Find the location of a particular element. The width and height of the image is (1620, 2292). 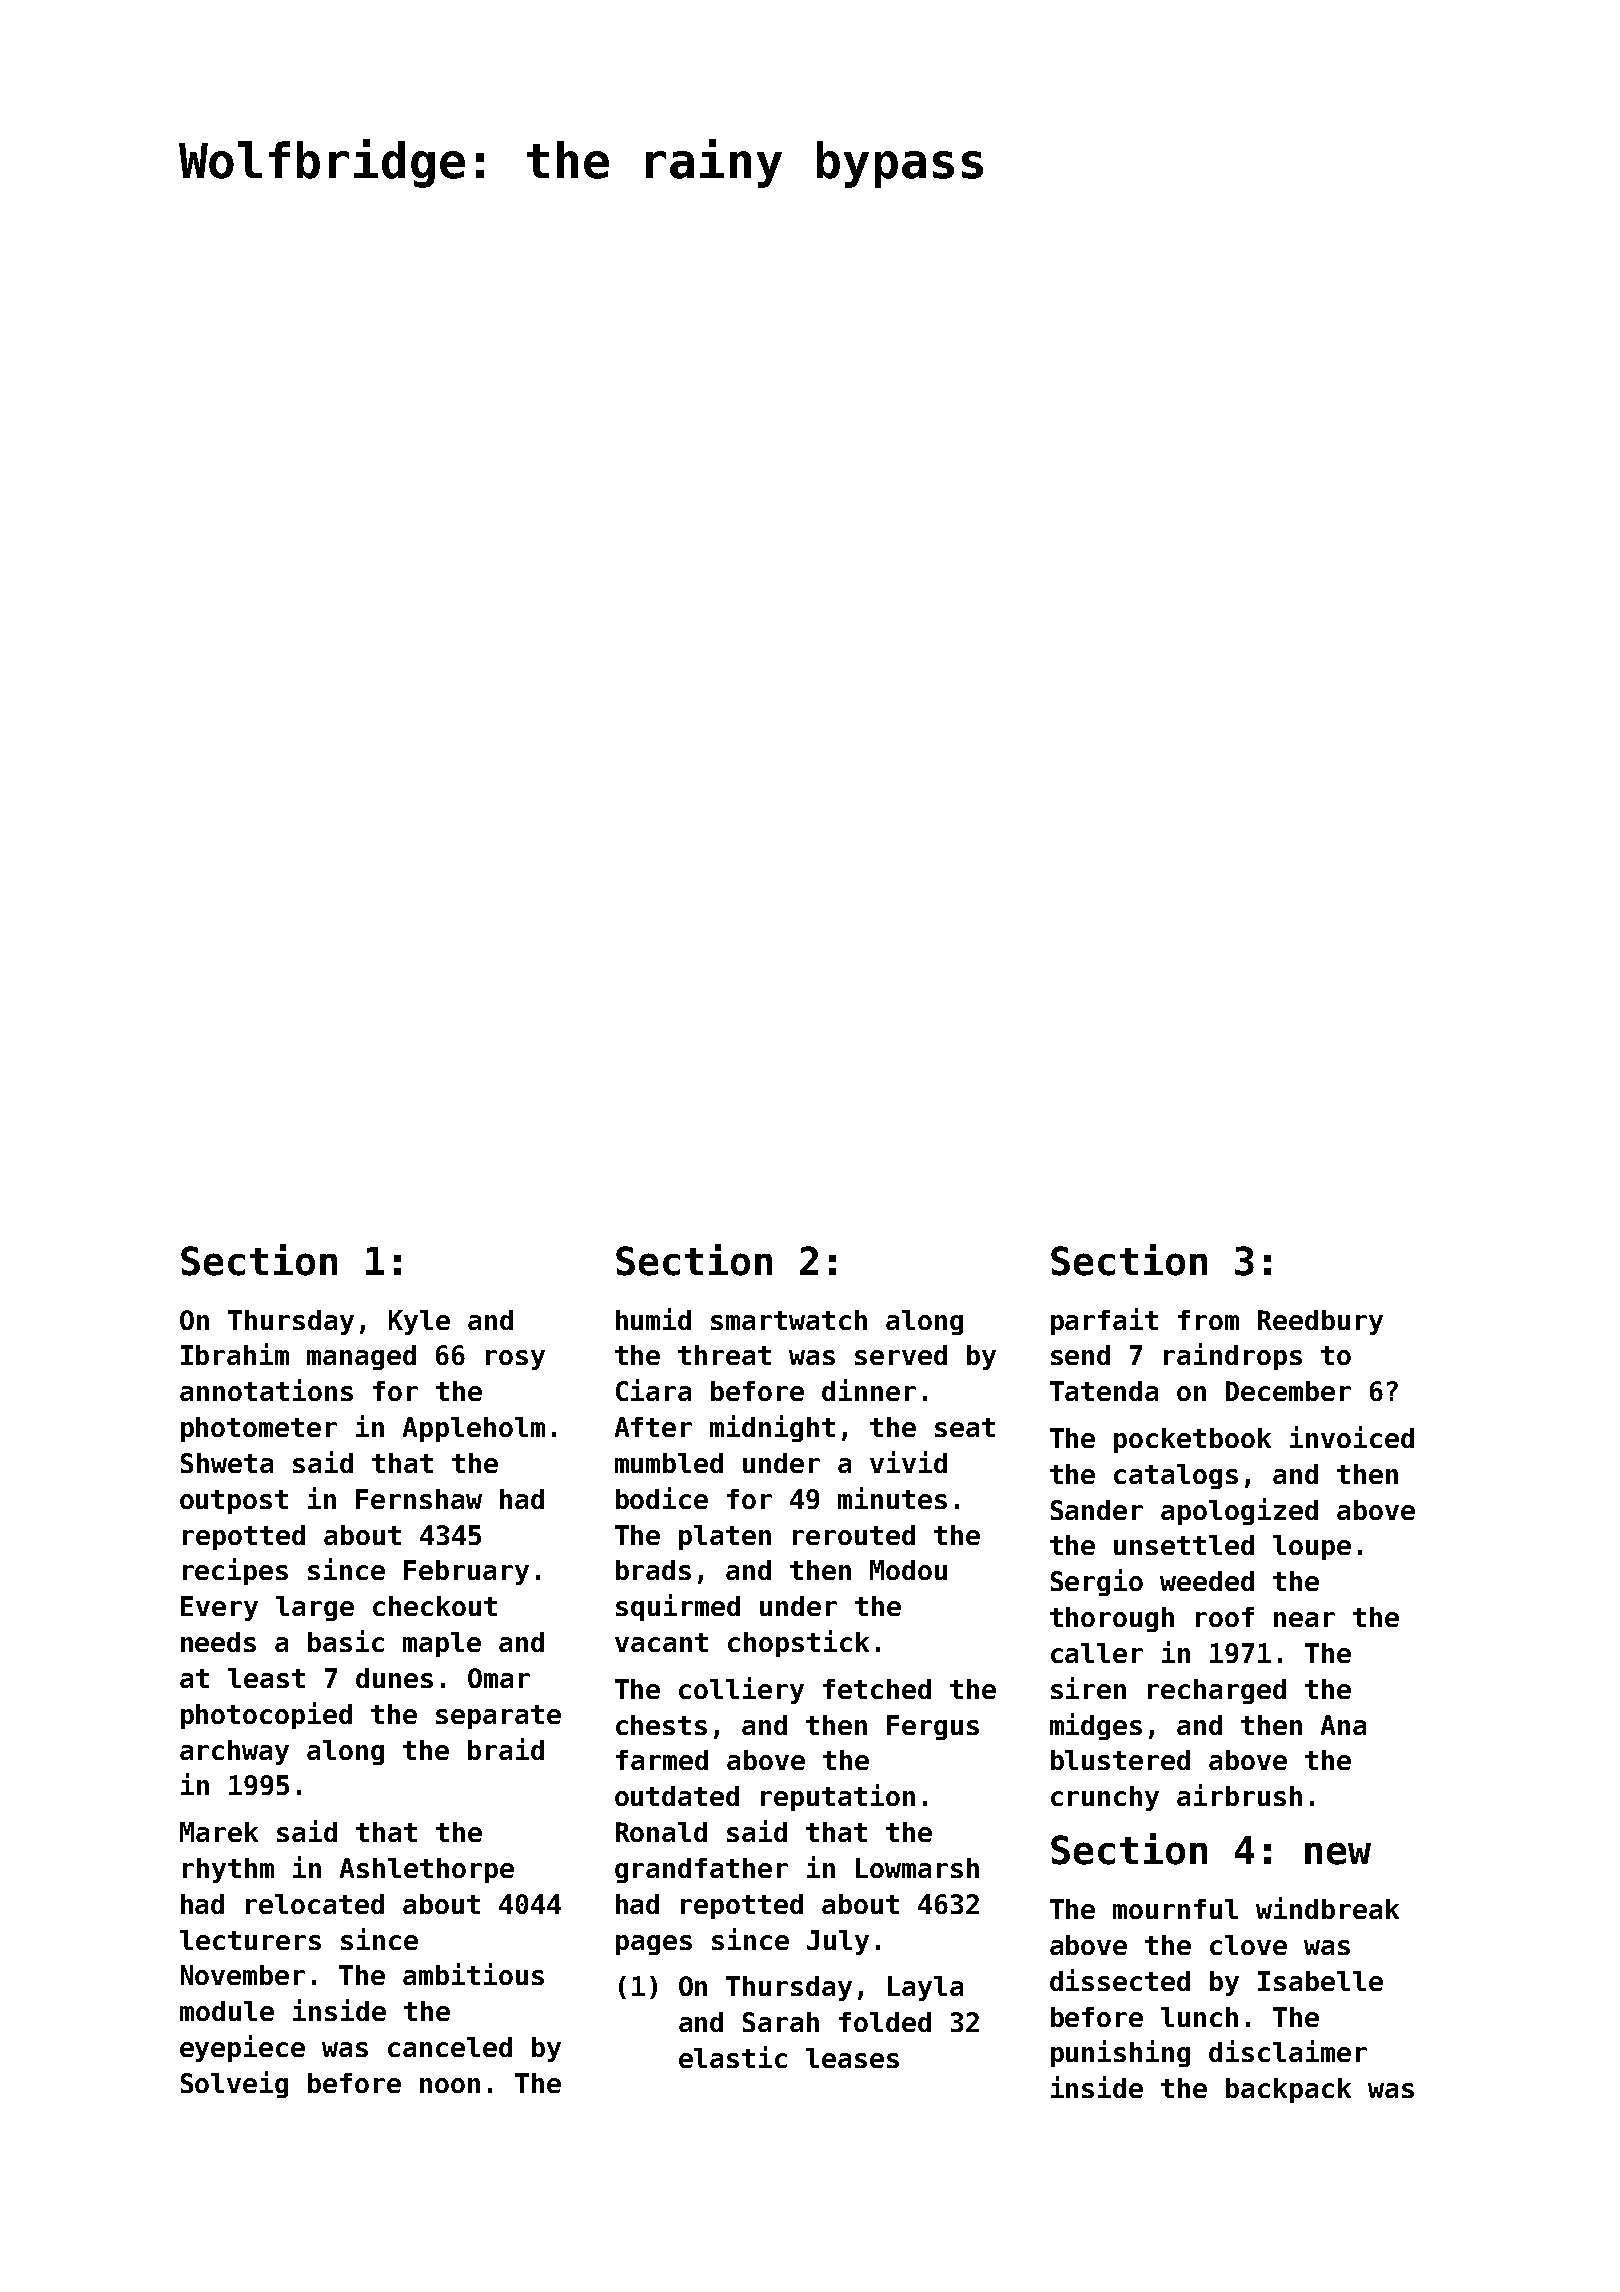

ambitious is located at coordinates (473, 1974).
